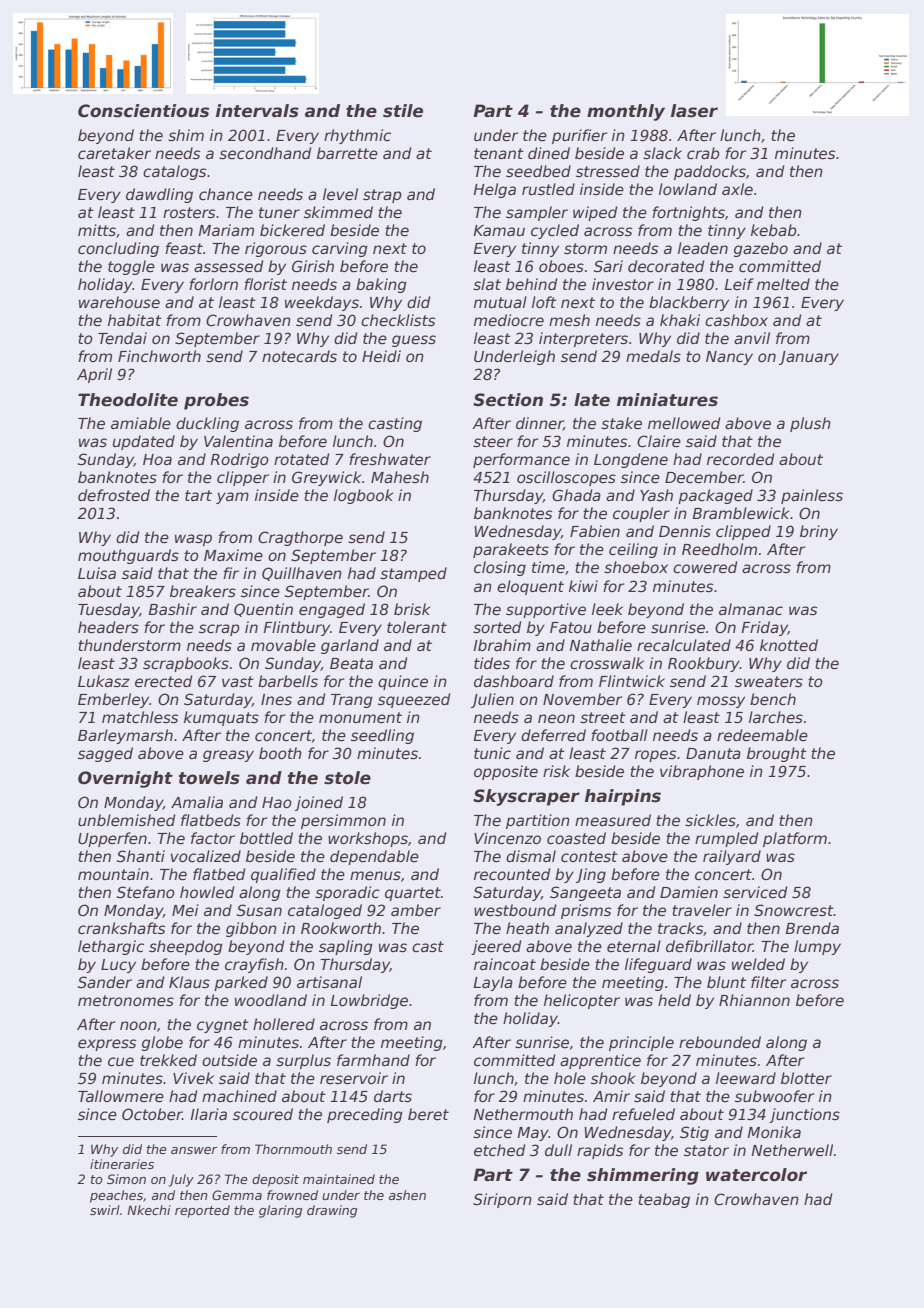  Describe the element at coordinates (795, 839) in the screenshot. I see `platform` at that location.
